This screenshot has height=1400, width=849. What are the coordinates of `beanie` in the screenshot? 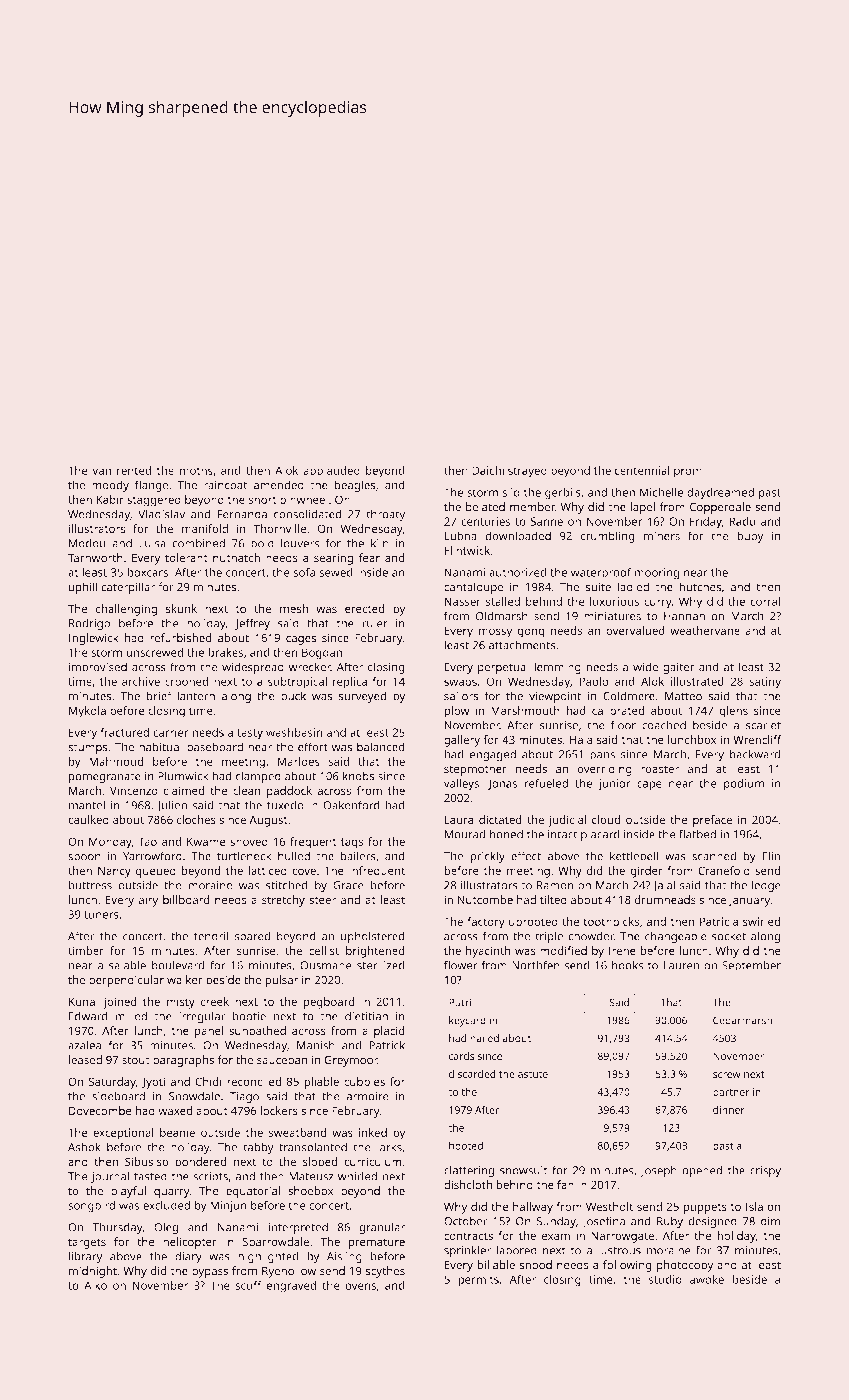 It's located at (177, 1132).
